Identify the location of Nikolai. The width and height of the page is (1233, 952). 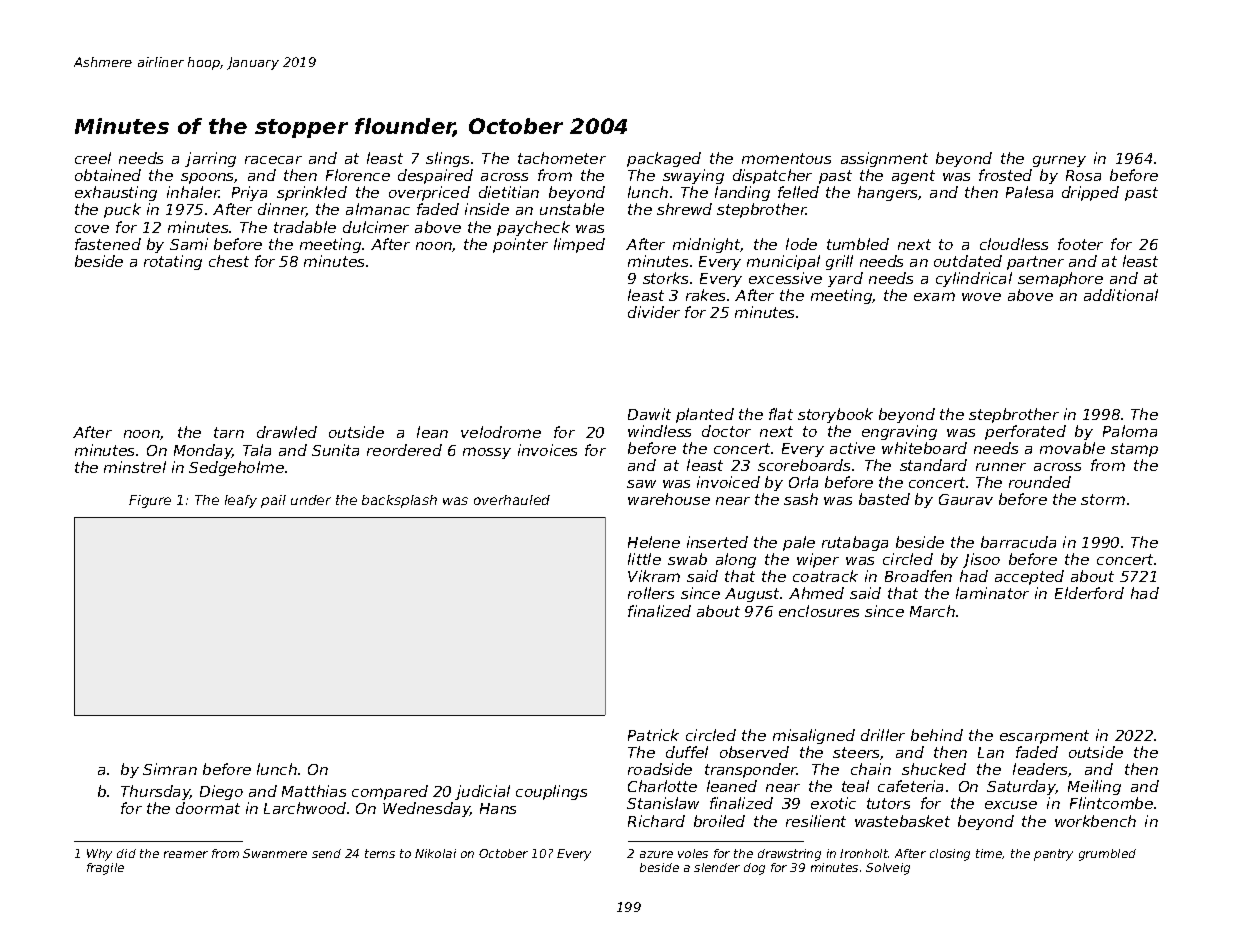
(435, 853).
